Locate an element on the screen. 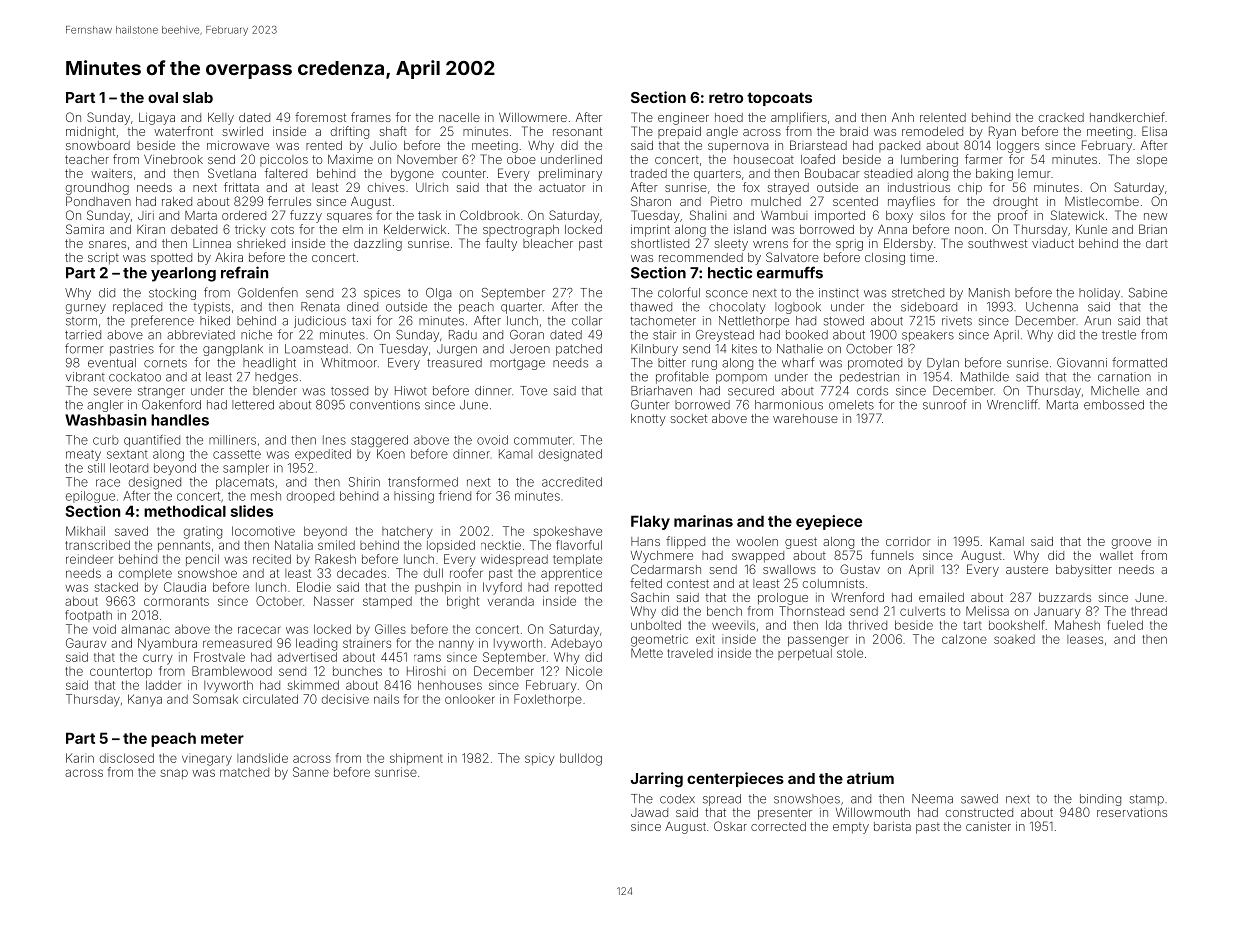 Image resolution: width=1233 pixels, height=952 pixels. handkerchief is located at coordinates (1127, 117).
